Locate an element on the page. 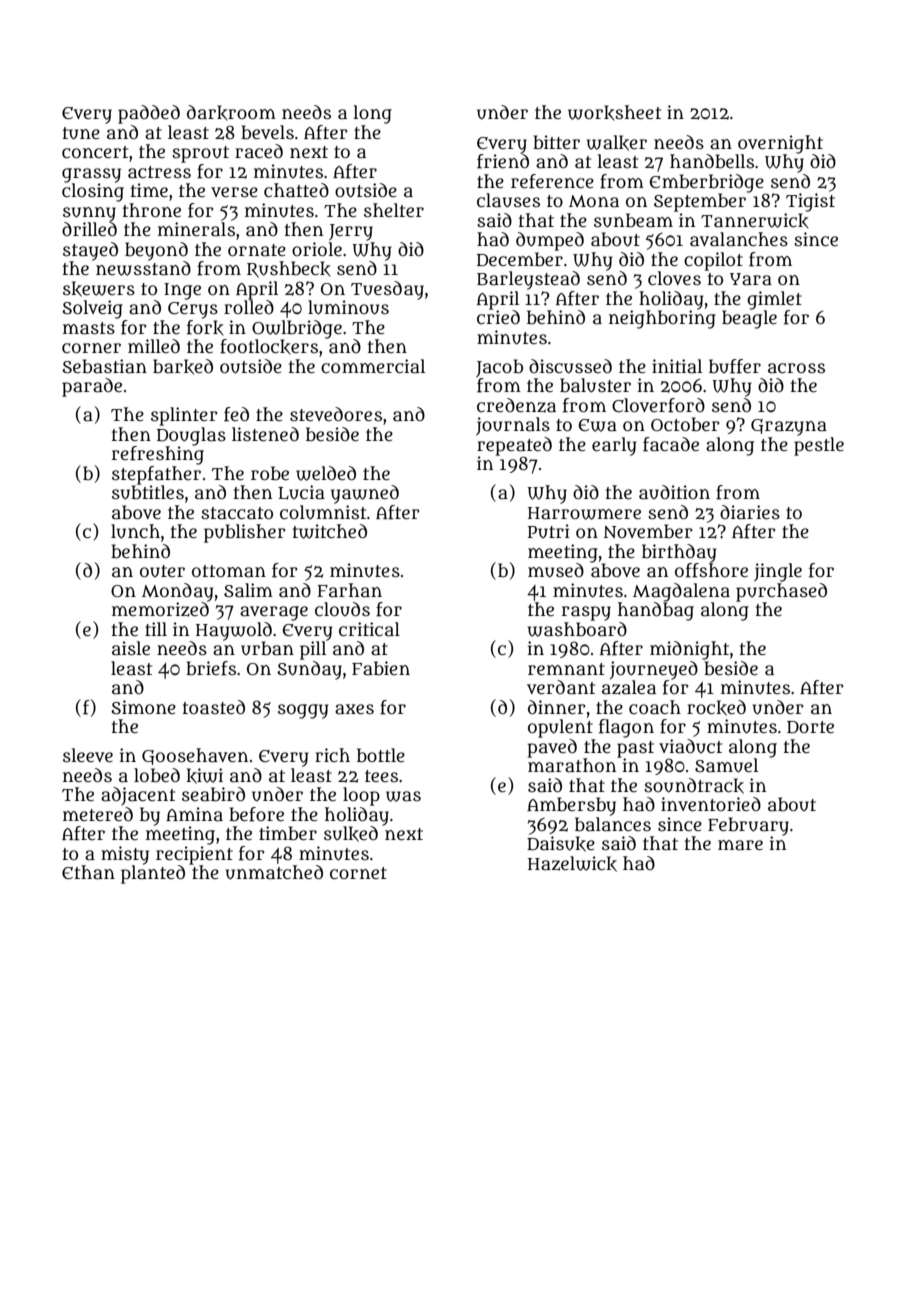 This page has width=908, height=1316. Daisuke is located at coordinates (561, 844).
